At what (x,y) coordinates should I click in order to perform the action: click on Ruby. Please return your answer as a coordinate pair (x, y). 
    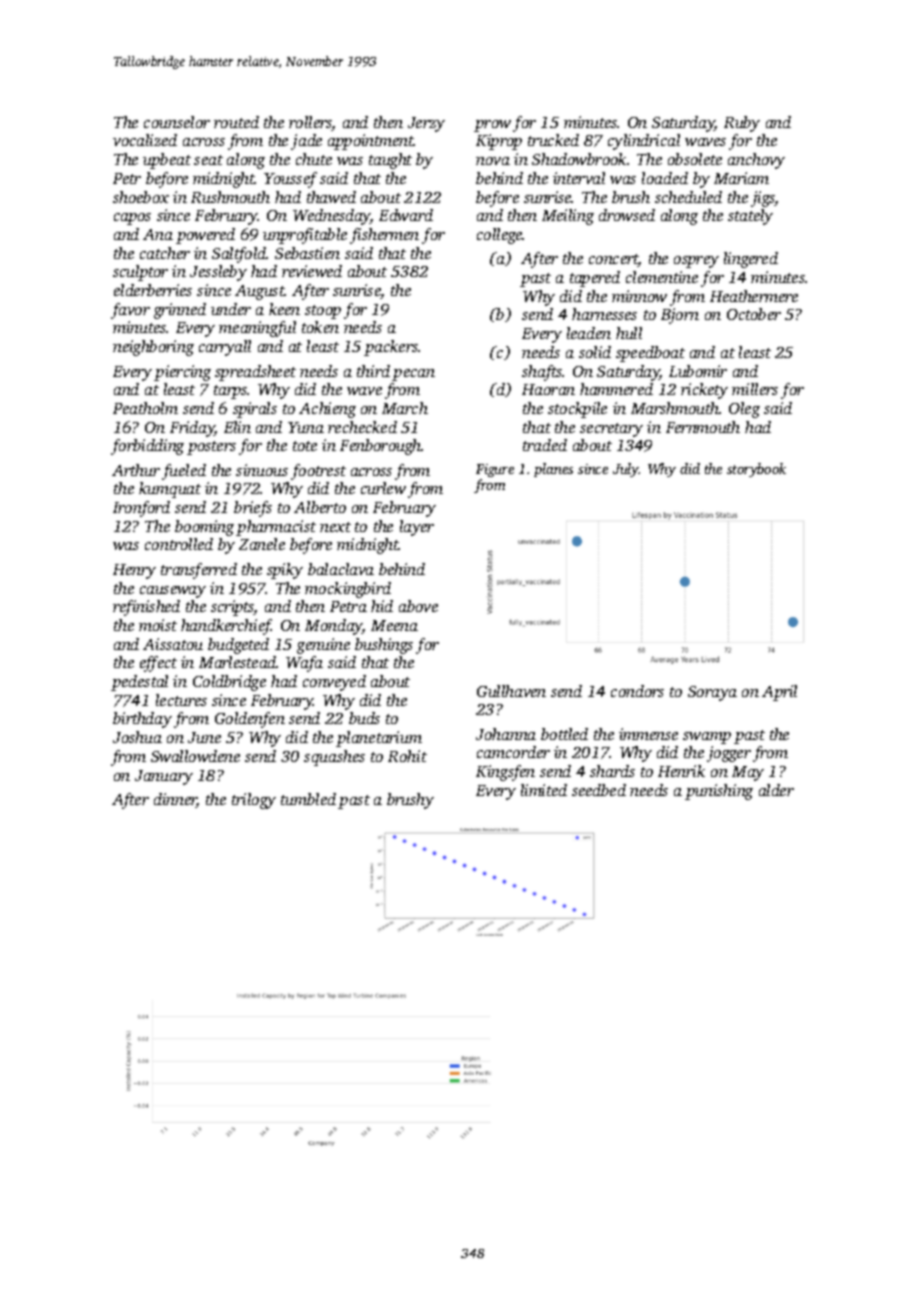
    Looking at the image, I should click on (742, 124).
